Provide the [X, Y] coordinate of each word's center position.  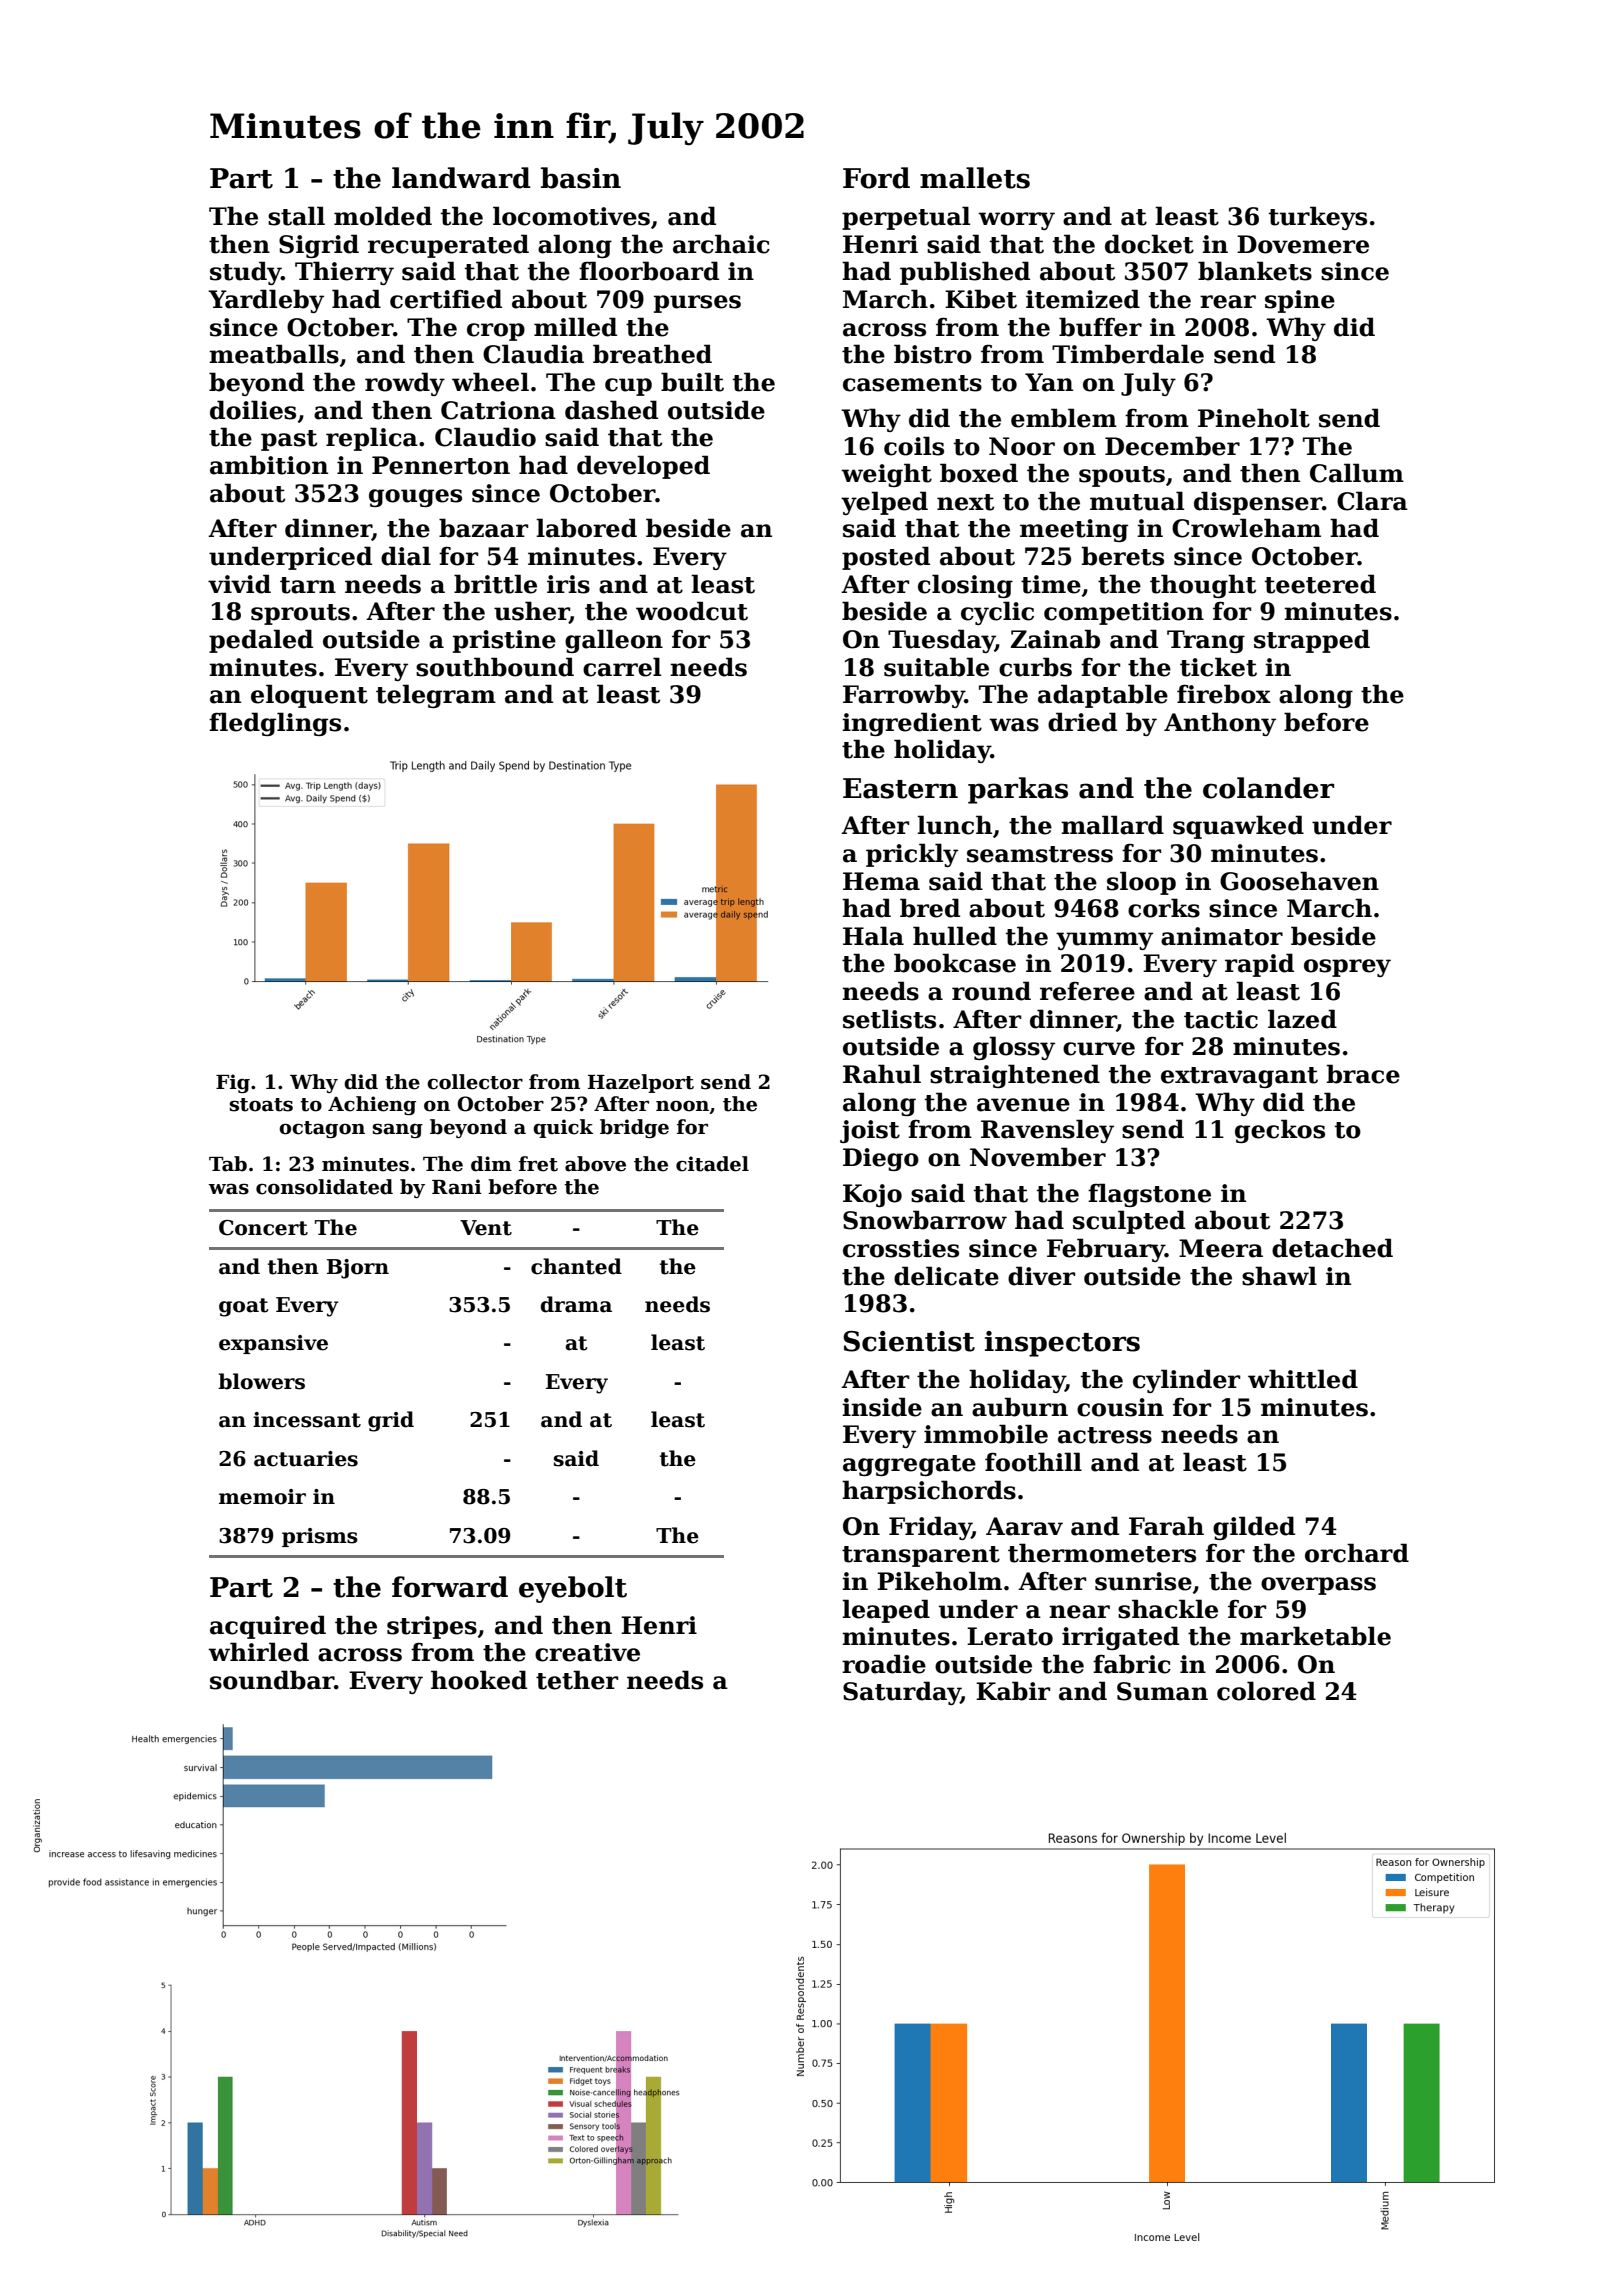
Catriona [498, 410]
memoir [262, 1497]
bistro [933, 354]
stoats [261, 1105]
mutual [1137, 501]
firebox [1224, 694]
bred [930, 908]
